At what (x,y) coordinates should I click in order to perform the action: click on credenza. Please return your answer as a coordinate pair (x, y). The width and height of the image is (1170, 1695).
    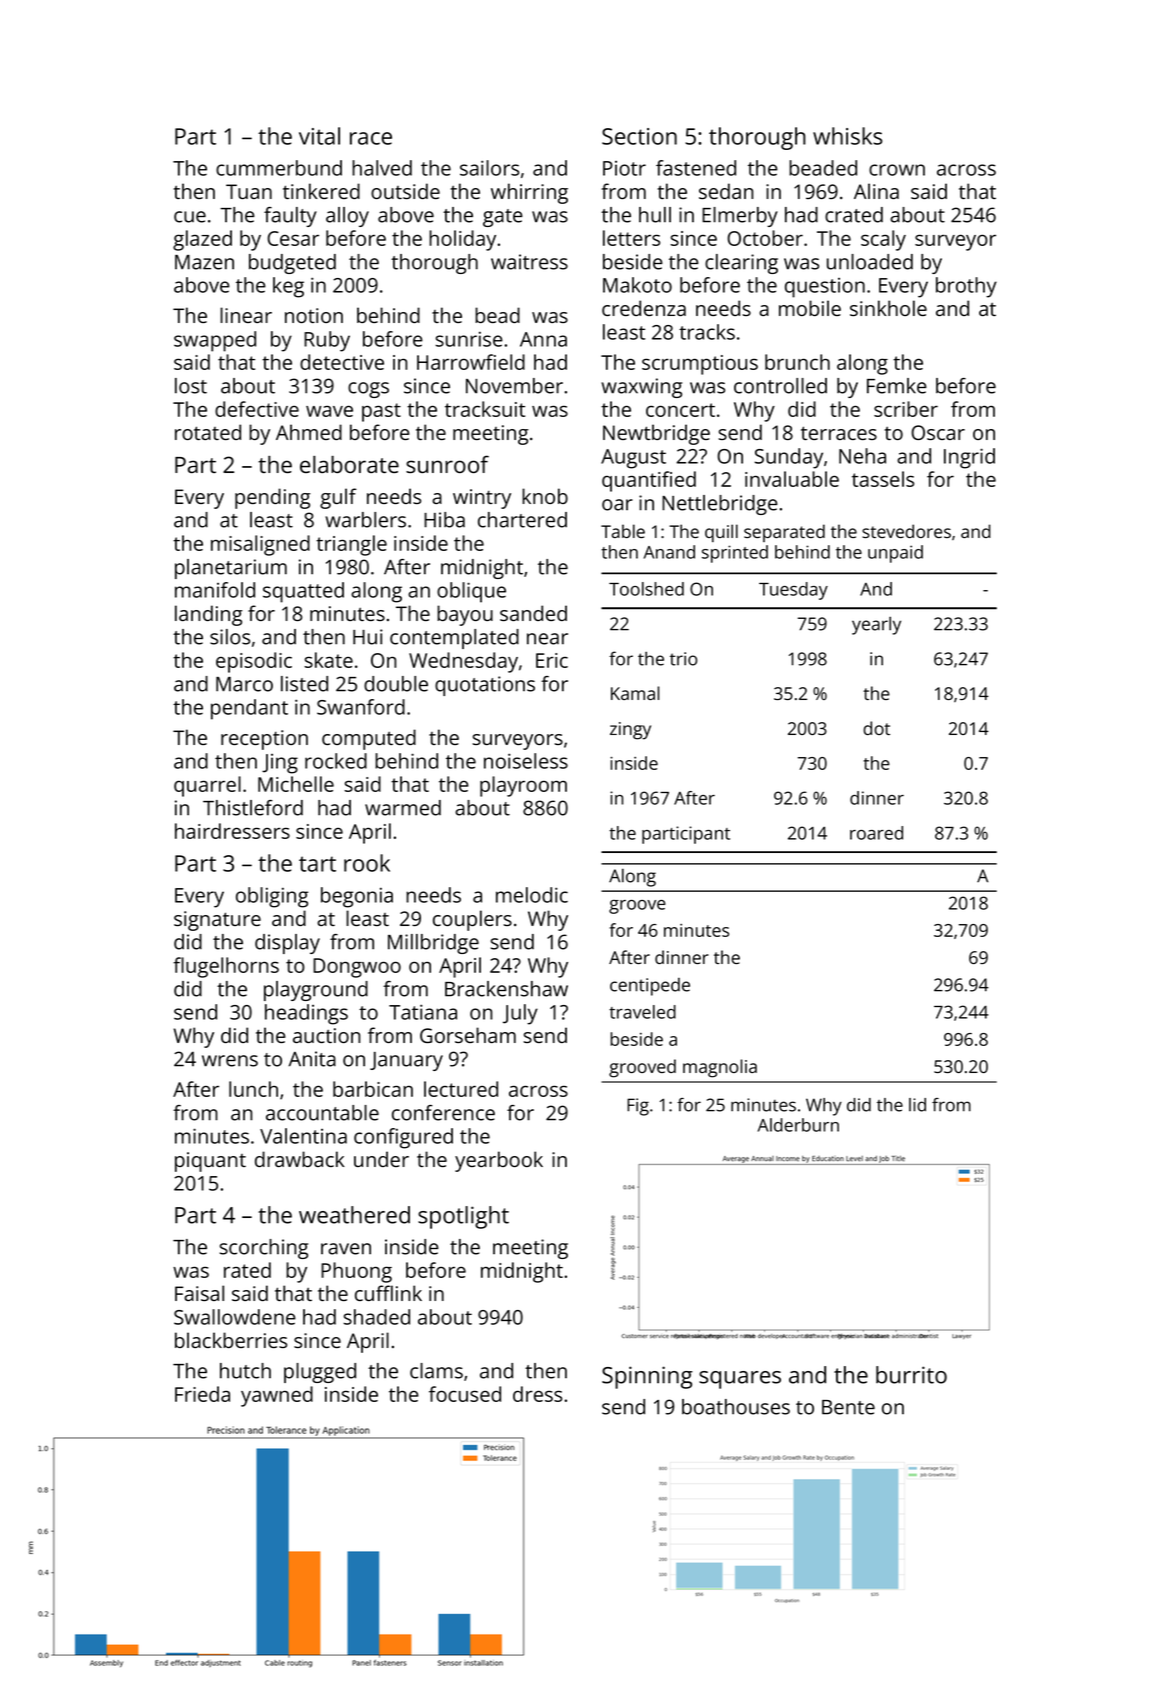
    Looking at the image, I should click on (644, 308).
